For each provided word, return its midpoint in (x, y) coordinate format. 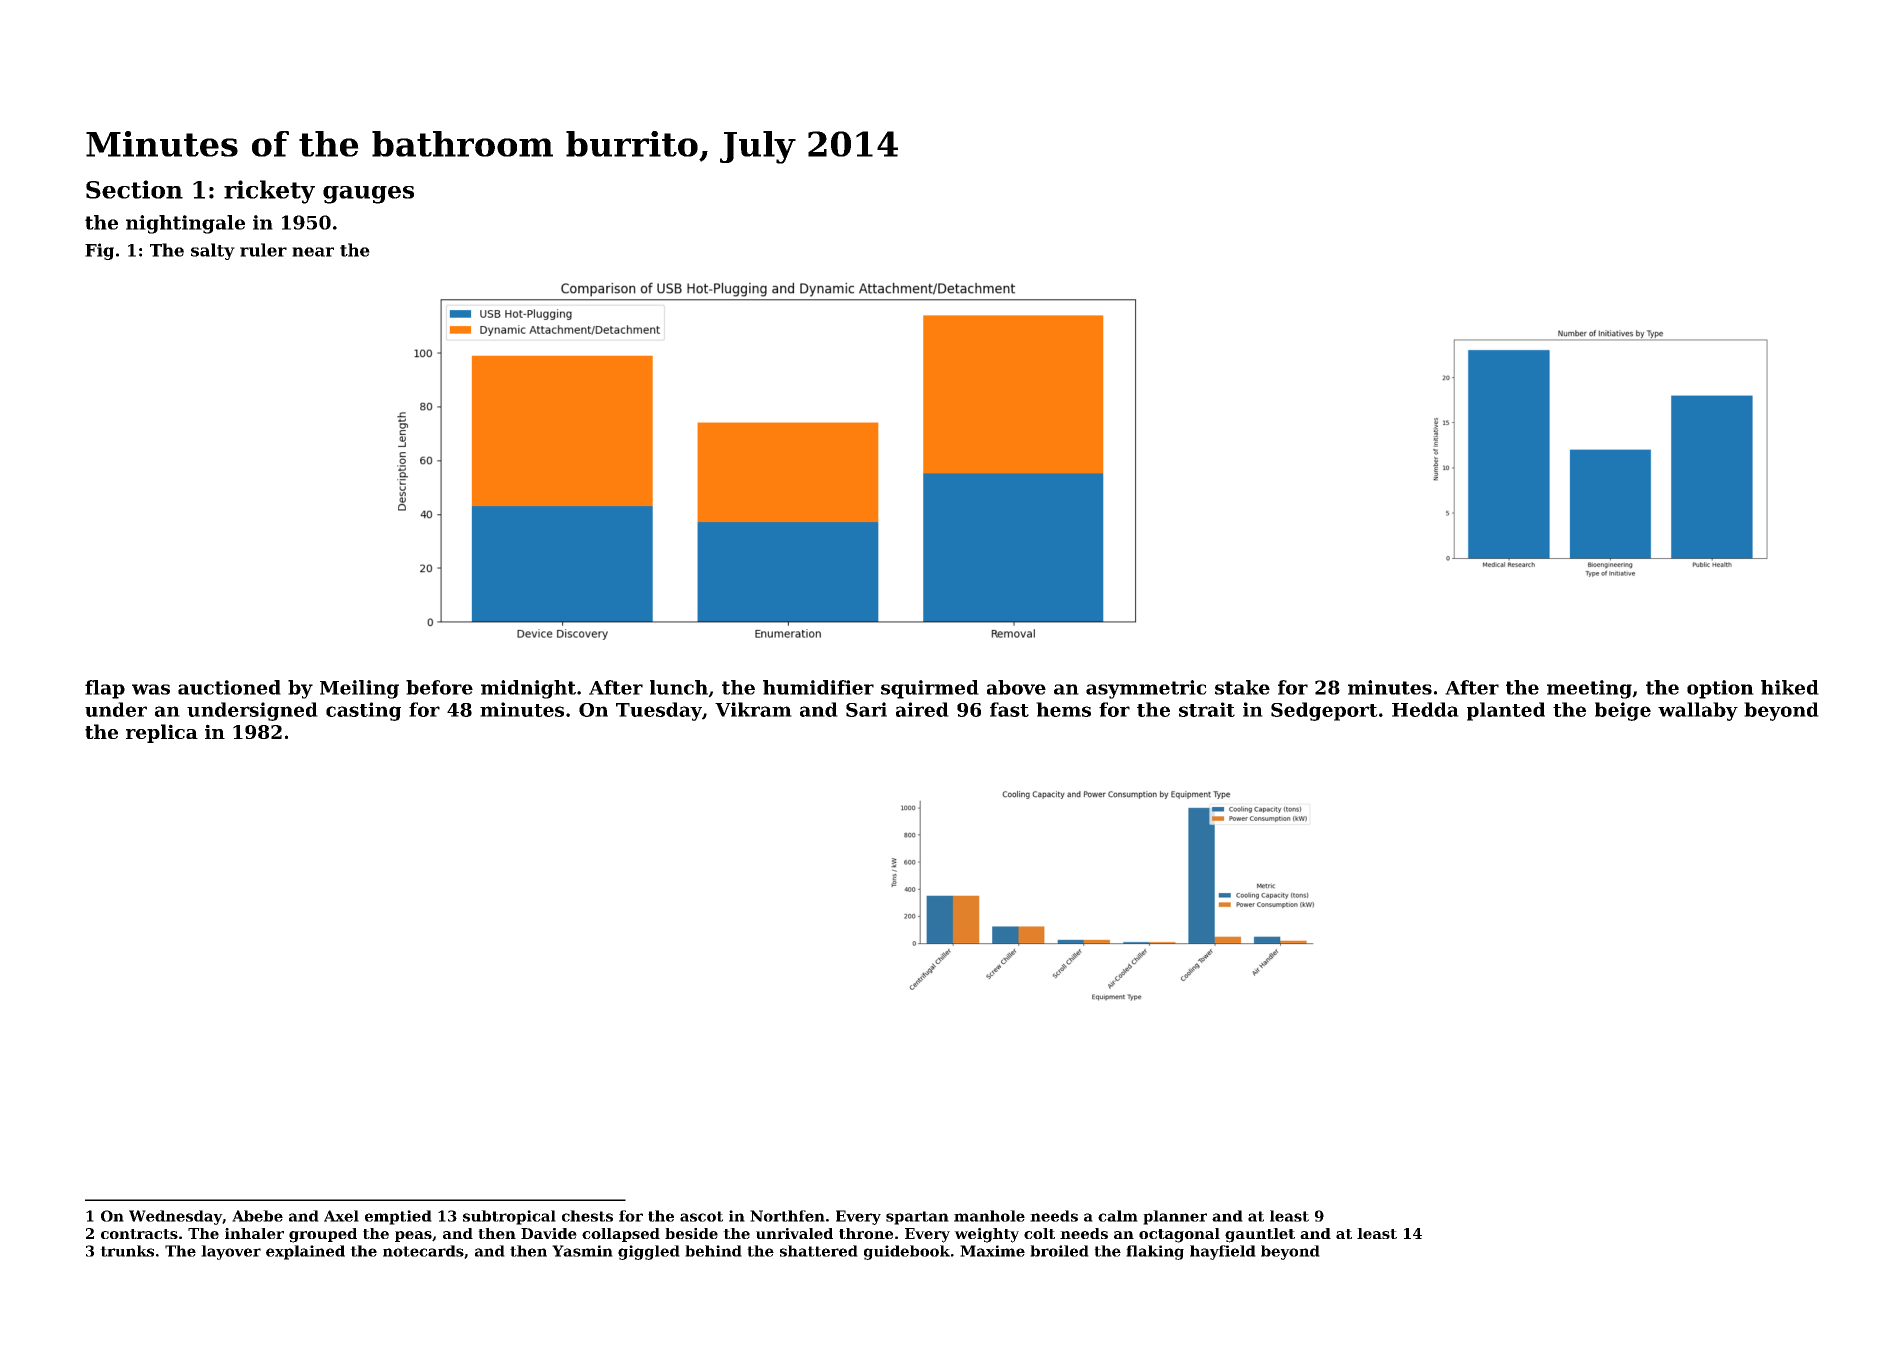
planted (1506, 711)
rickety (269, 192)
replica (162, 733)
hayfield (1223, 1252)
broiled (1059, 1251)
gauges (368, 195)
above (1016, 687)
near (313, 252)
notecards (423, 1251)
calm (1118, 1216)
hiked (1790, 687)
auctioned (229, 687)
